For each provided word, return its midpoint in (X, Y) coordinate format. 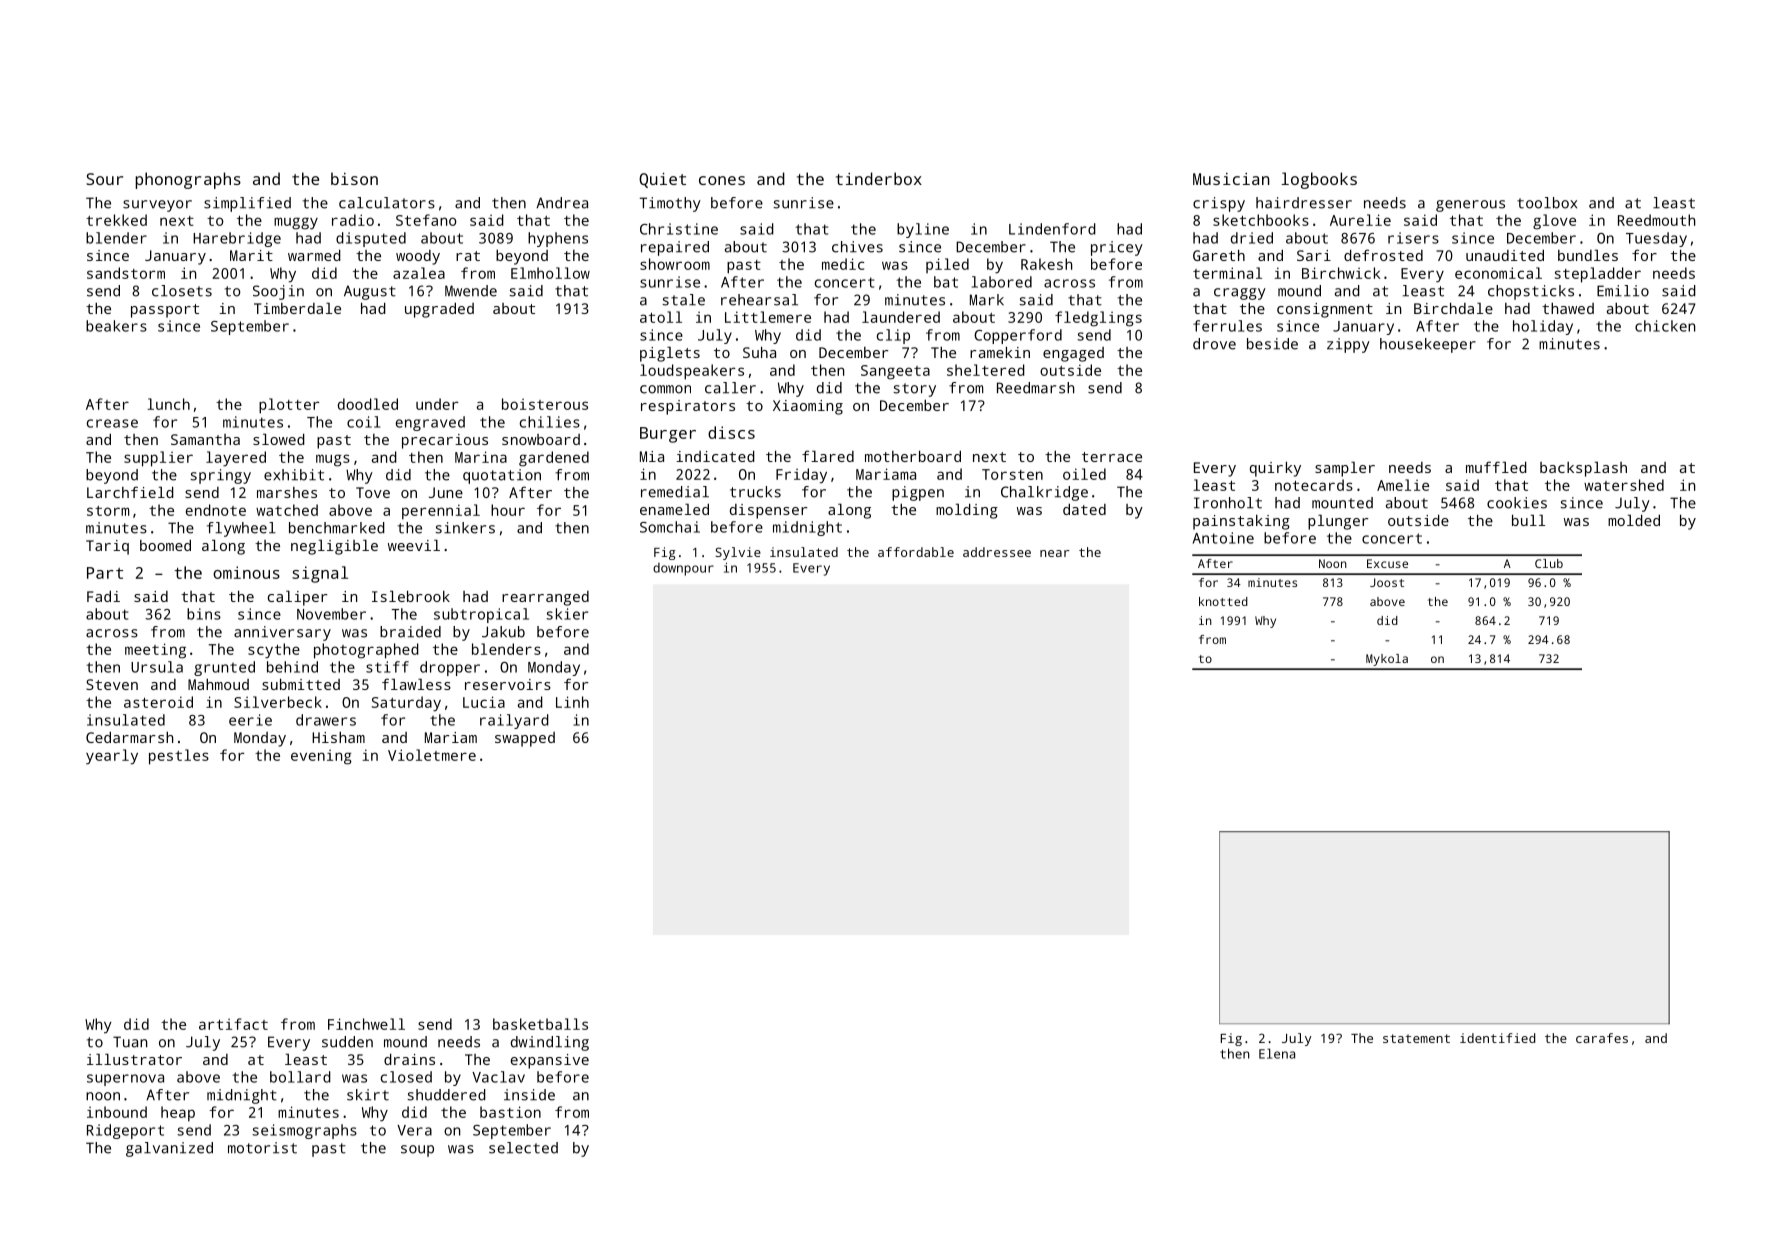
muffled (1496, 467)
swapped (525, 739)
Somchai (670, 527)
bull (1528, 520)
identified (1497, 1038)
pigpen (918, 493)
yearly (112, 757)
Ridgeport (125, 1131)
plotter (289, 406)
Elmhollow (550, 273)
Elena (1277, 1053)
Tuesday (1656, 239)
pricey (1117, 248)
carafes (1602, 1038)
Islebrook (411, 596)
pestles (179, 757)
